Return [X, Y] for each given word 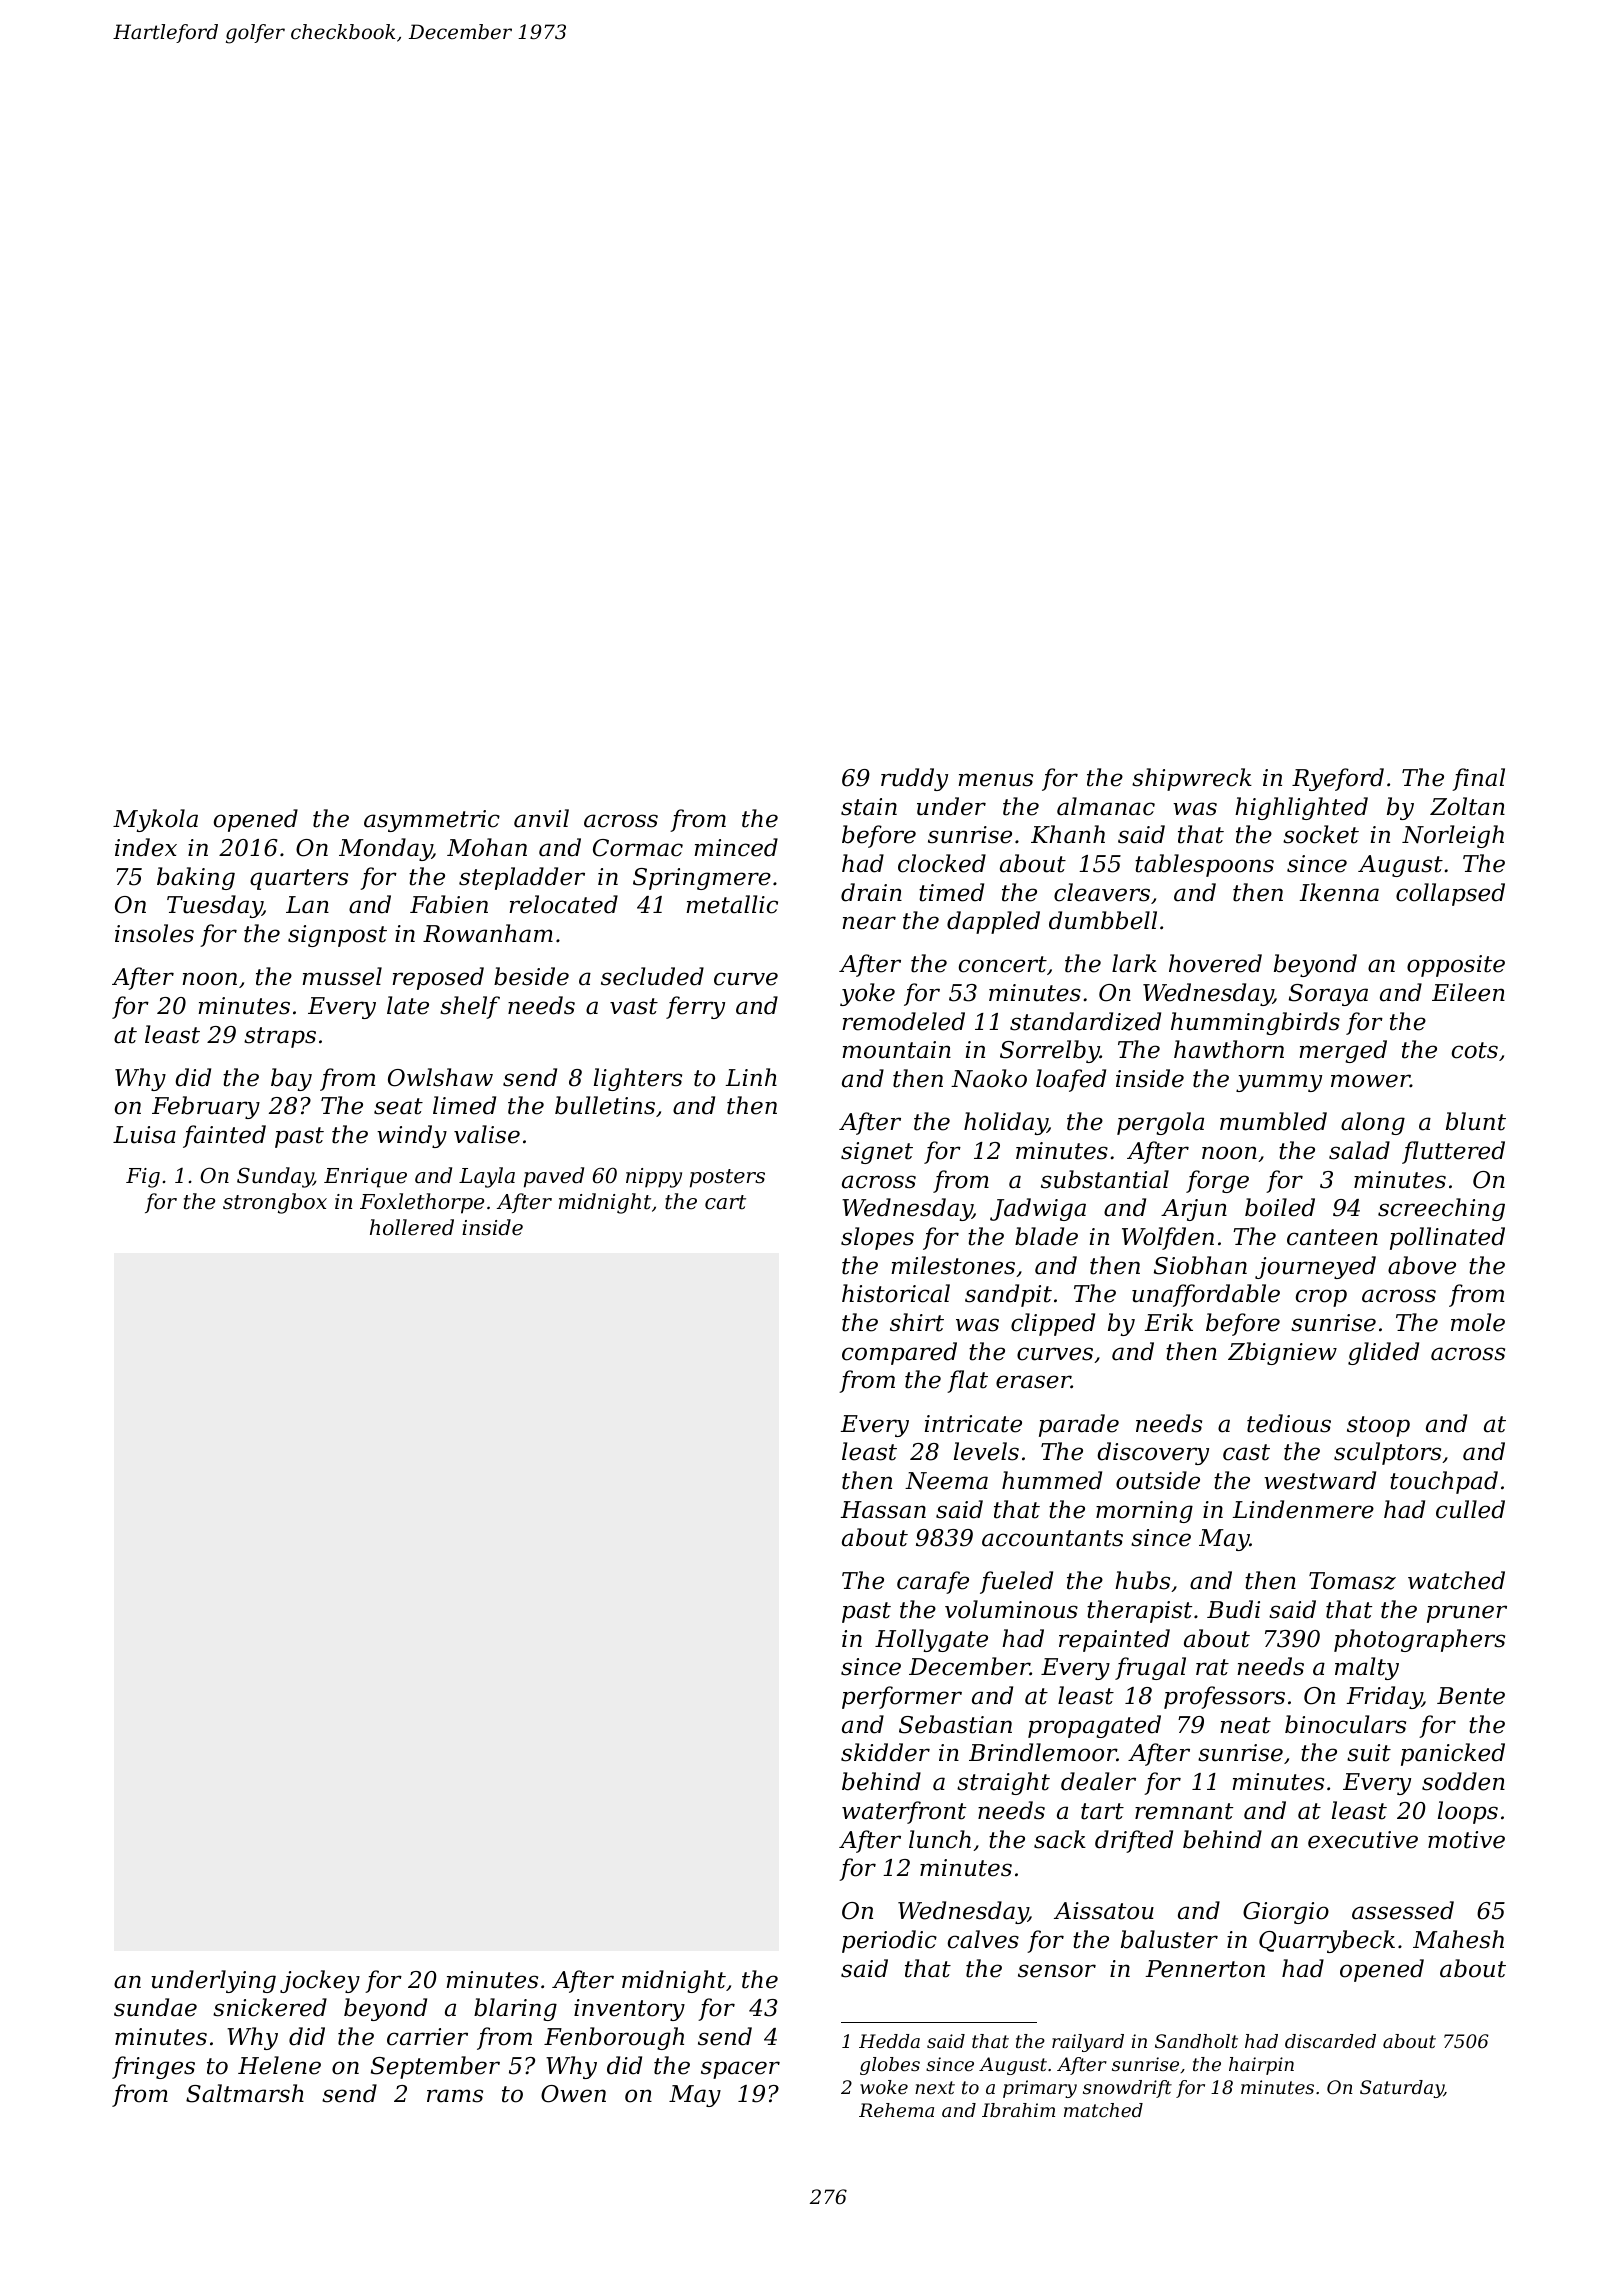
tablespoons [1204, 865]
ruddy [914, 779]
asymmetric [432, 821]
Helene [279, 2065]
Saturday [1402, 2089]
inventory [629, 2010]
